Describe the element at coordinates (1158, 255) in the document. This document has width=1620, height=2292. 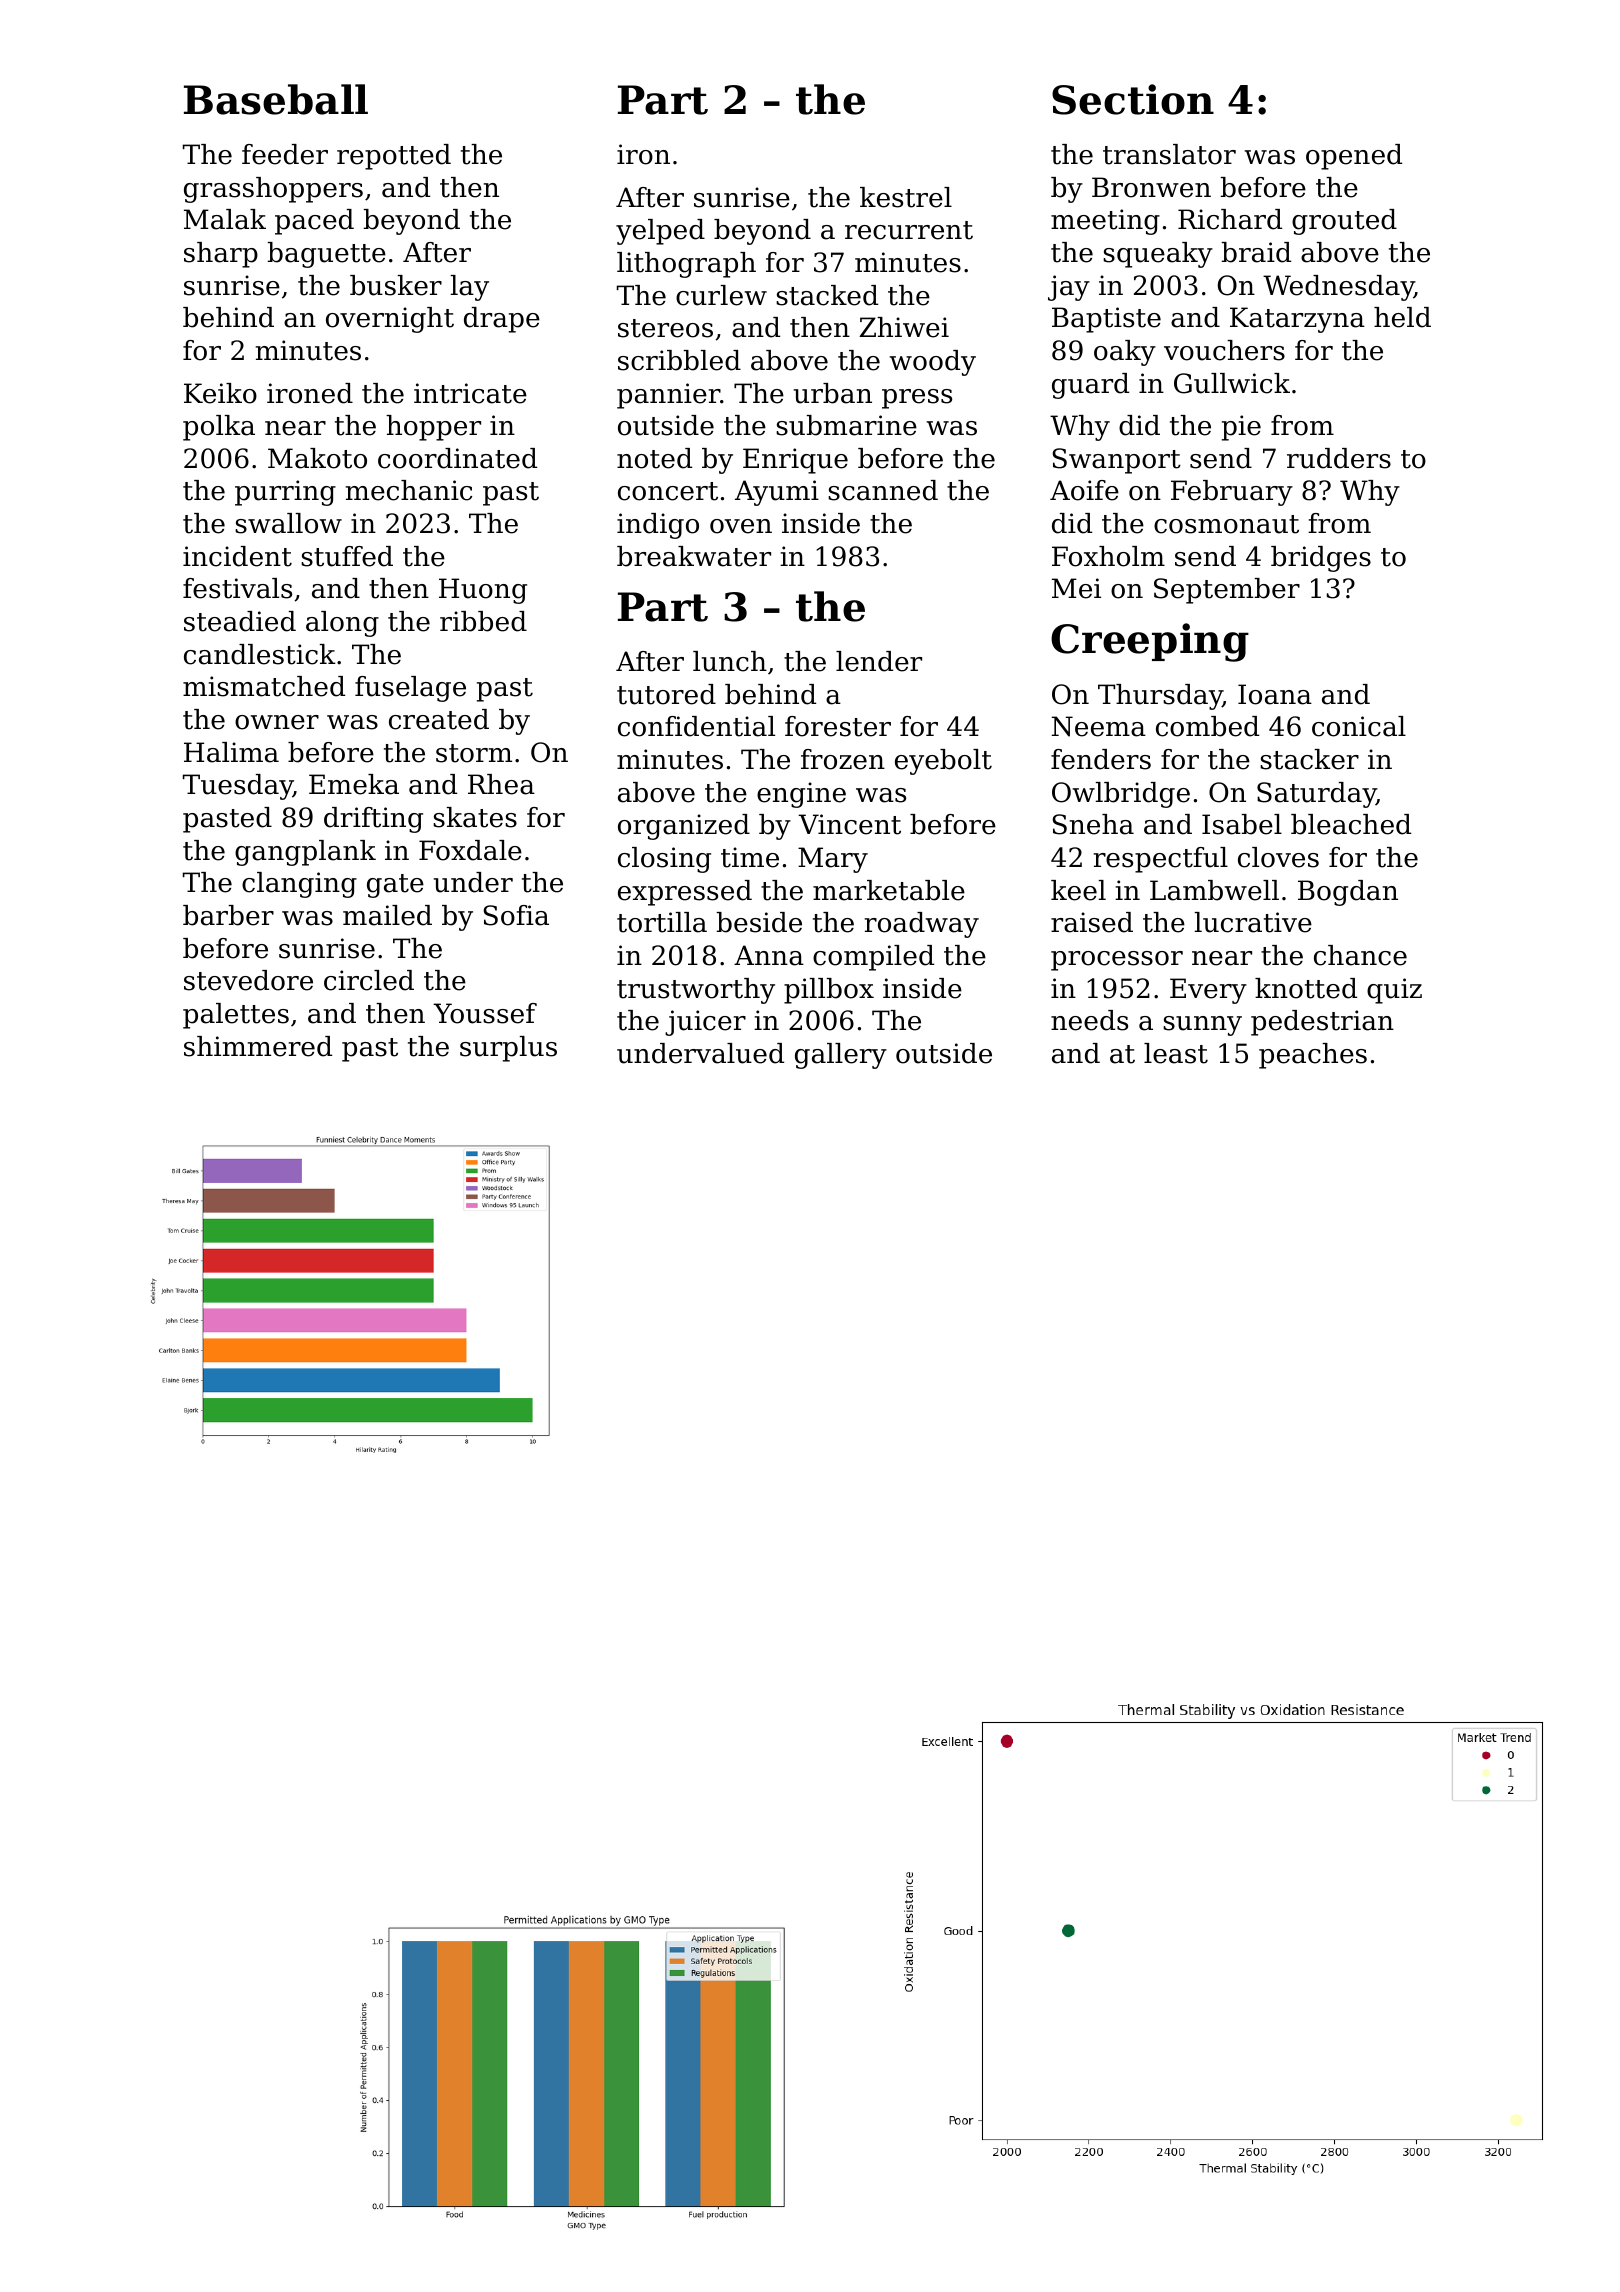
I see `squeaky` at that location.
